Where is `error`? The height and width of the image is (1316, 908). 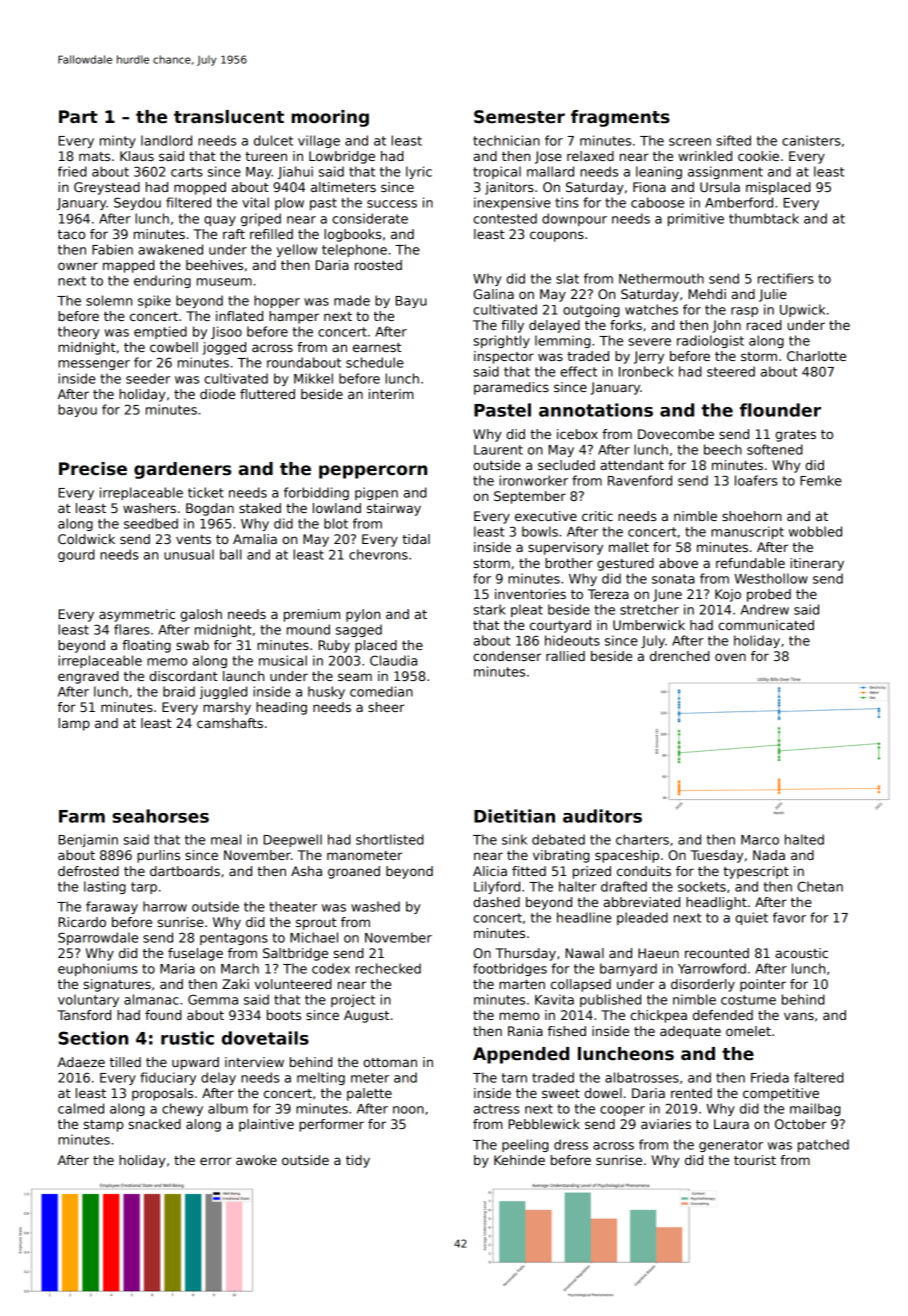 error is located at coordinates (216, 1161).
